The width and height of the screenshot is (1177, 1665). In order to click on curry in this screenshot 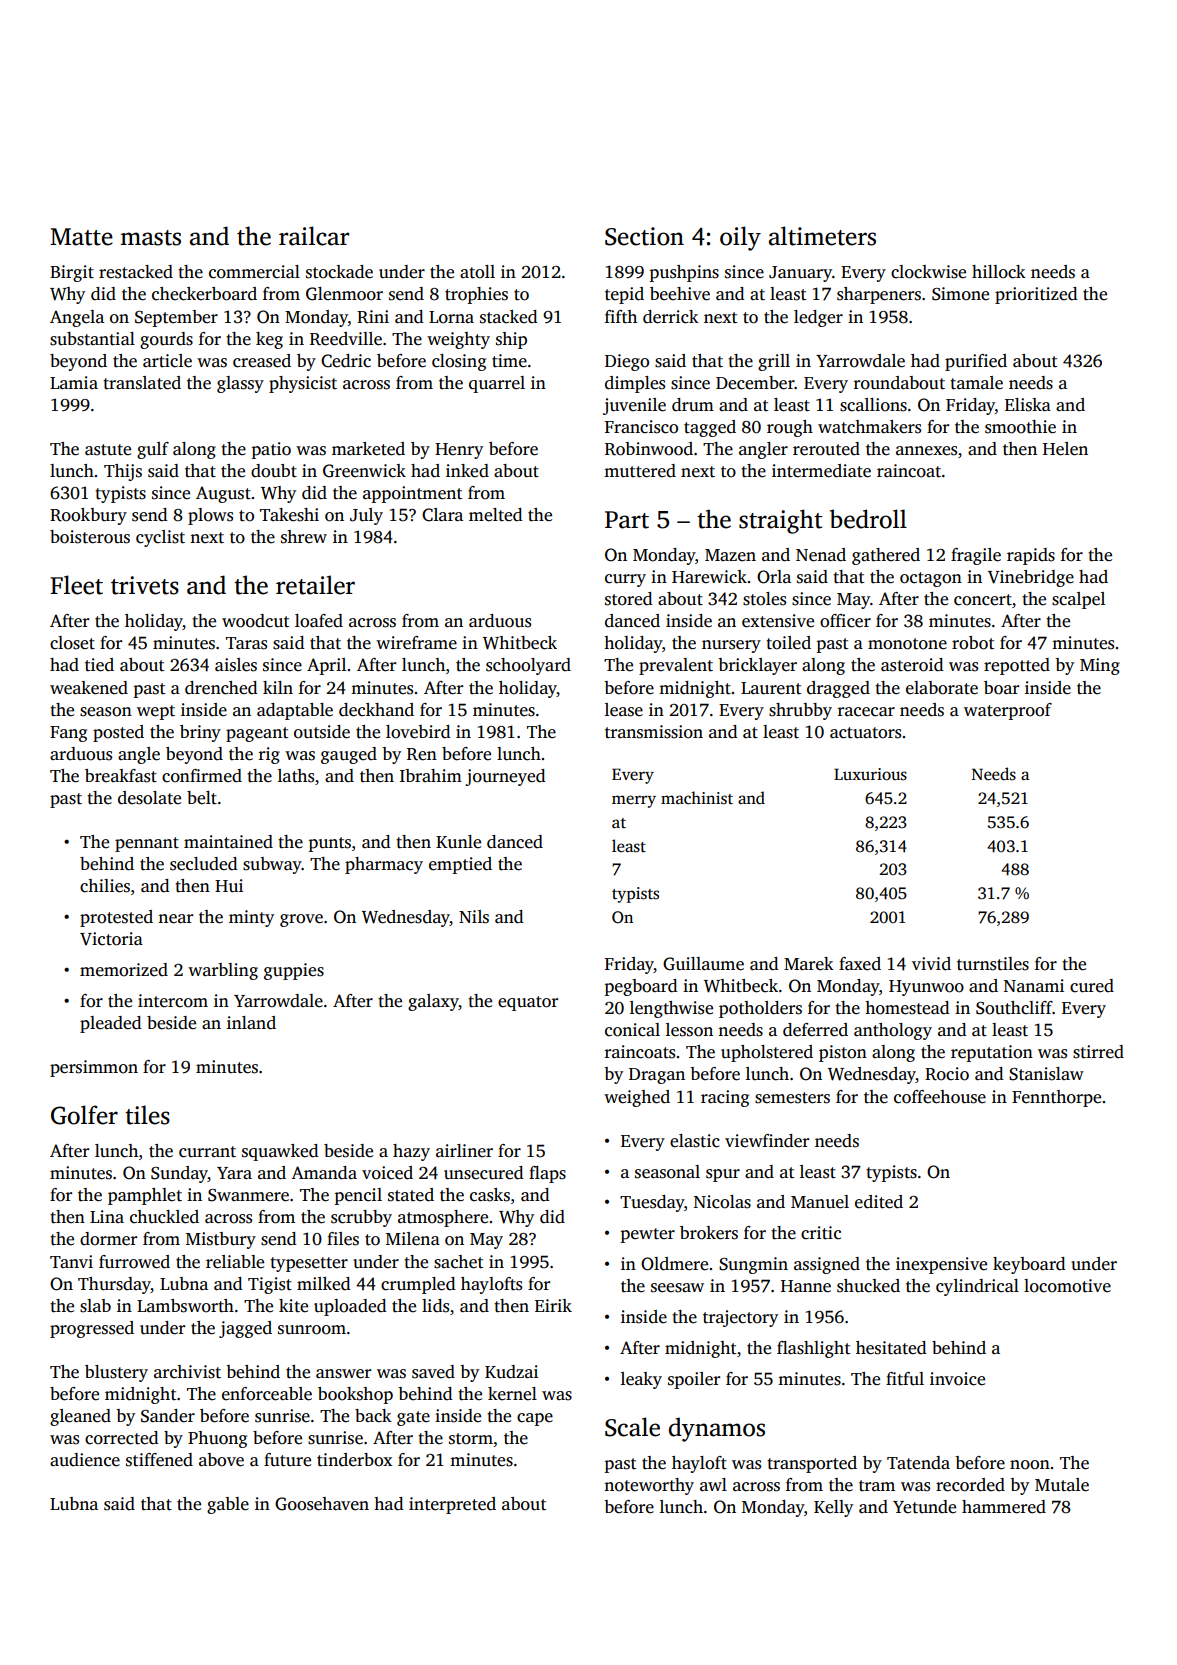, I will do `click(625, 580)`.
